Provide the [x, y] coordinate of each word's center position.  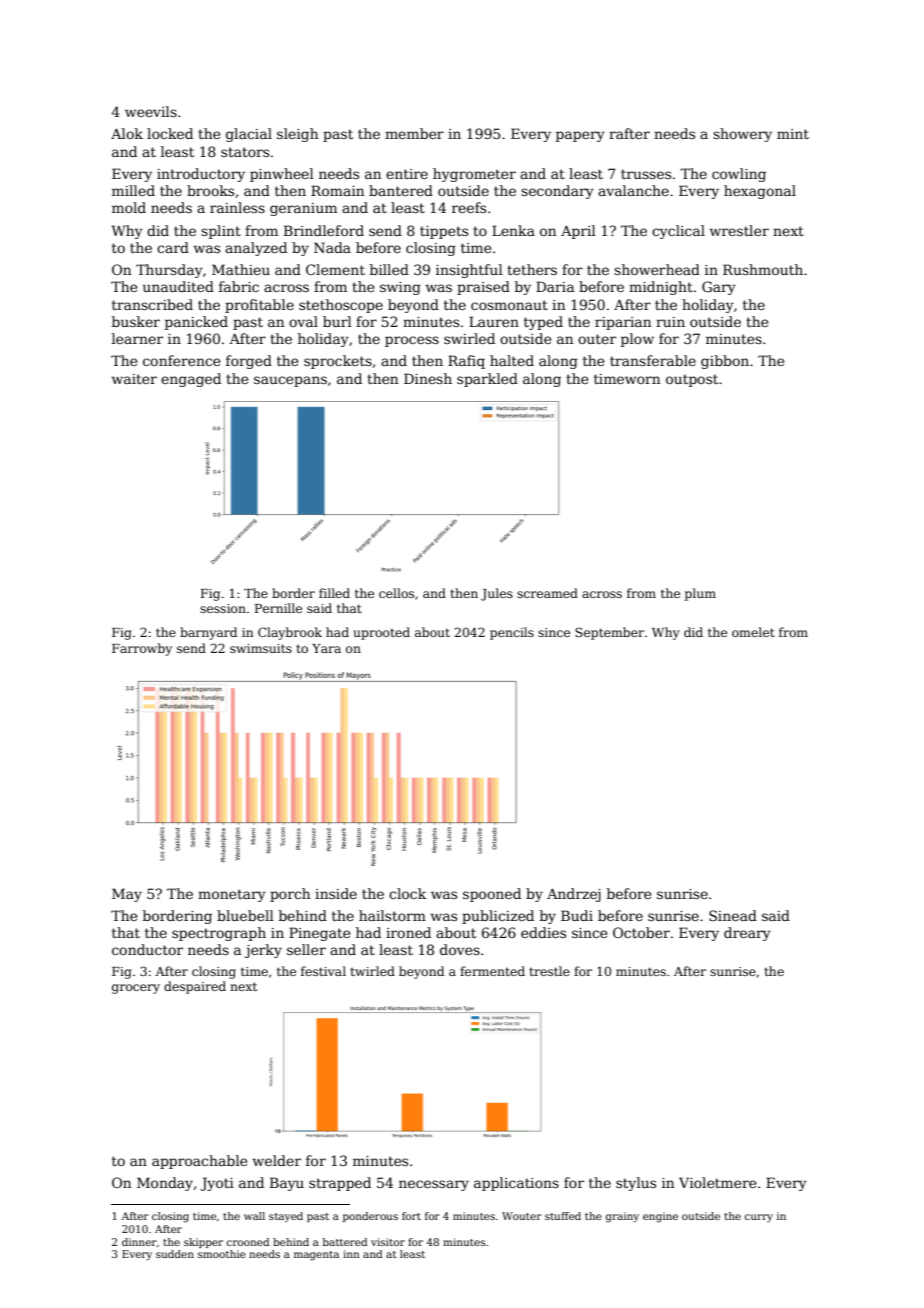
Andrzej [574, 895]
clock [407, 893]
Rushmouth [763, 269]
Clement [335, 269]
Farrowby [142, 649]
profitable [259, 306]
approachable [199, 1162]
